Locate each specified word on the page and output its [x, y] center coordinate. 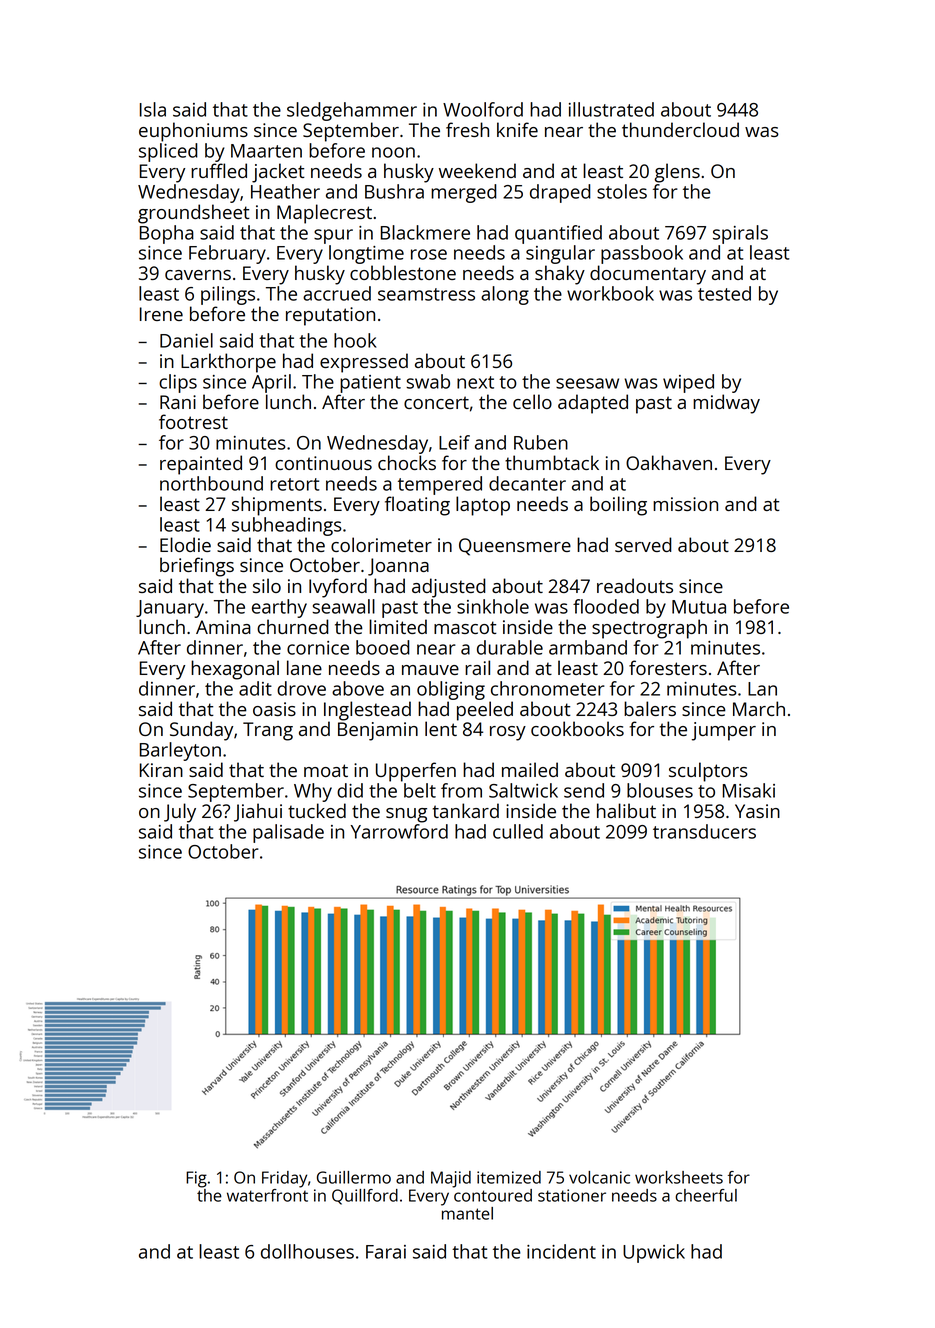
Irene [161, 314]
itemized [509, 1177]
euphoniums [193, 132]
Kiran [161, 770]
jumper [724, 731]
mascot [465, 627]
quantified [558, 234]
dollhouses [307, 1251]
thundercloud [680, 129]
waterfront [267, 1195]
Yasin [757, 811]
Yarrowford [399, 831]
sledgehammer [352, 111]
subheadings [287, 526]
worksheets [679, 1177]
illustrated [611, 109]
